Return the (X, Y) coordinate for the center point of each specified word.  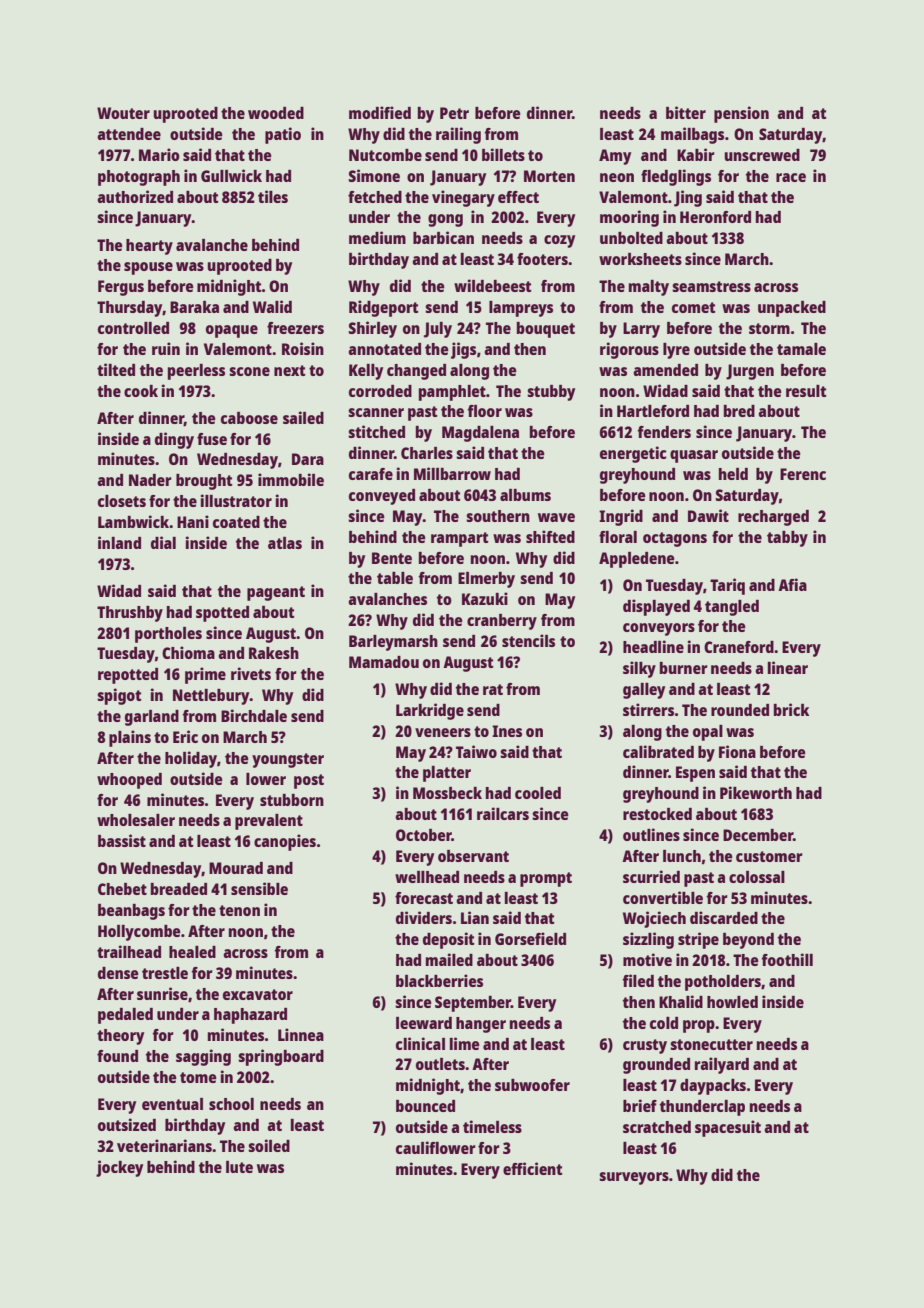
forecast (424, 898)
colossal (757, 877)
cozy (559, 241)
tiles (273, 196)
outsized (127, 1124)
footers (542, 259)
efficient (532, 1168)
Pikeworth (756, 792)
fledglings (676, 177)
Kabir (696, 154)
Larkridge (430, 711)
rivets (251, 673)
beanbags (131, 912)
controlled (133, 328)
